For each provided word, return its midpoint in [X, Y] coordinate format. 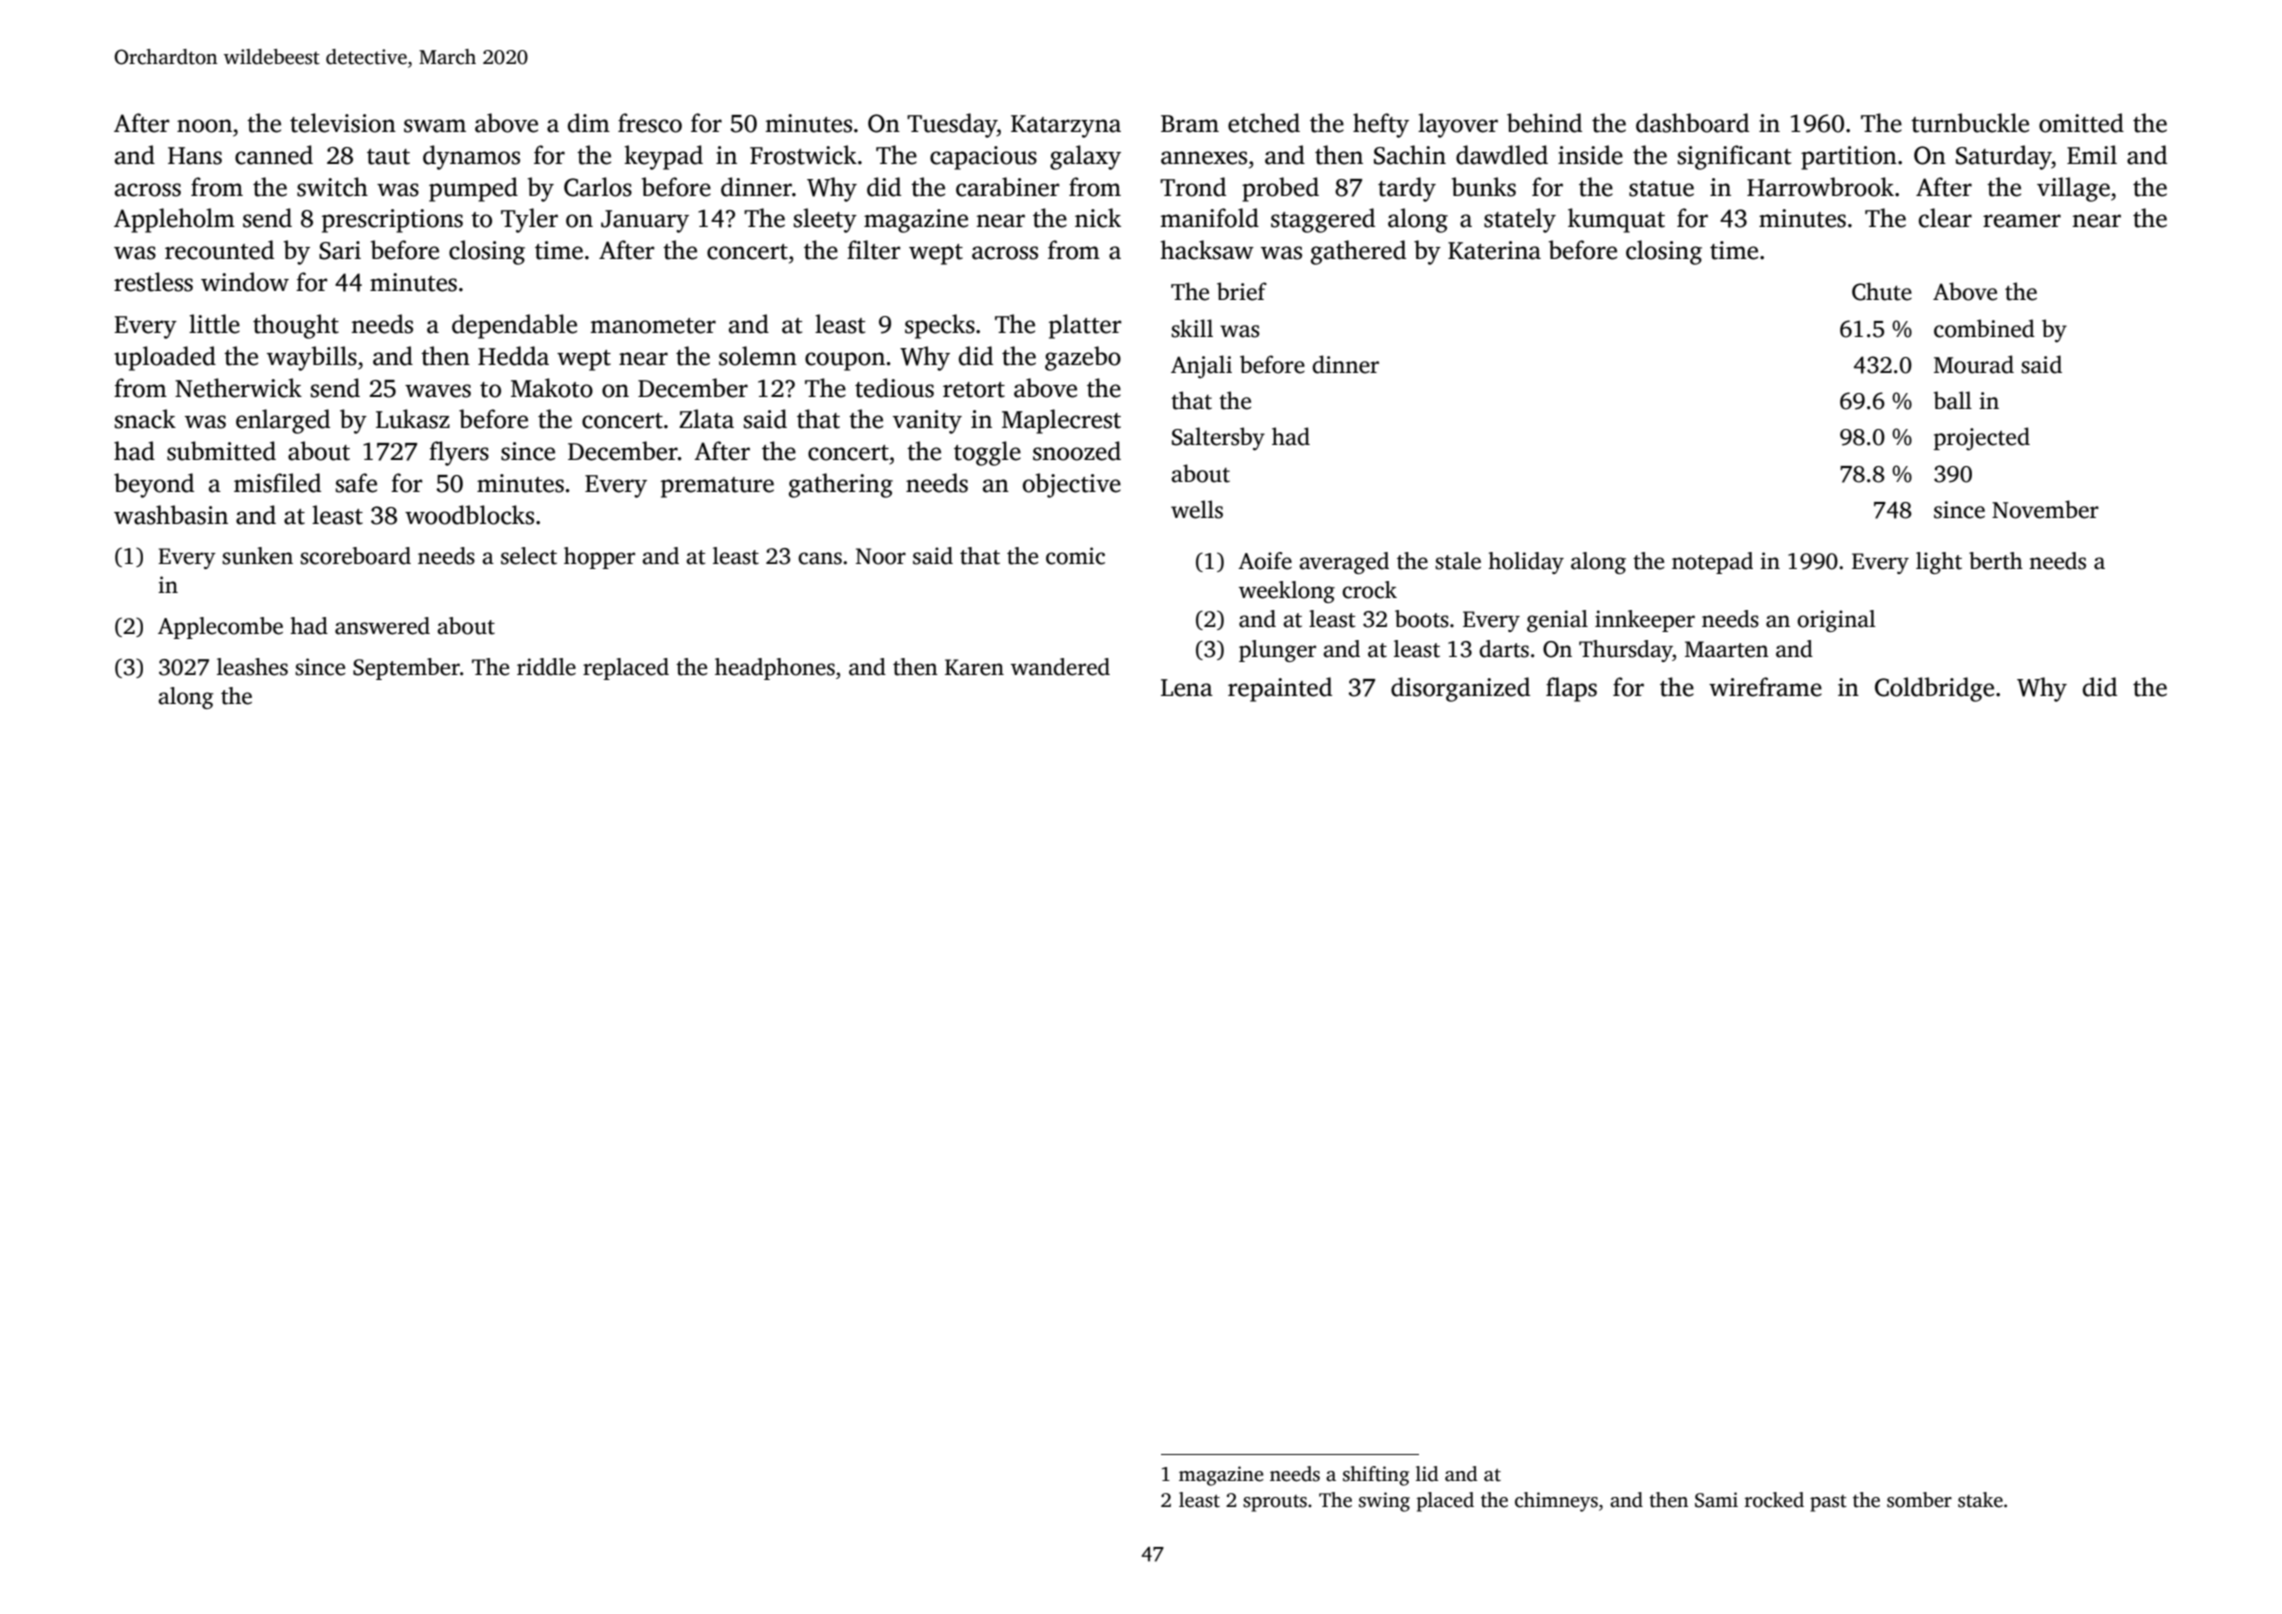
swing [1384, 1502]
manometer [653, 326]
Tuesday [952, 125]
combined [1984, 328]
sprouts [1275, 1503]
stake [1980, 1500]
